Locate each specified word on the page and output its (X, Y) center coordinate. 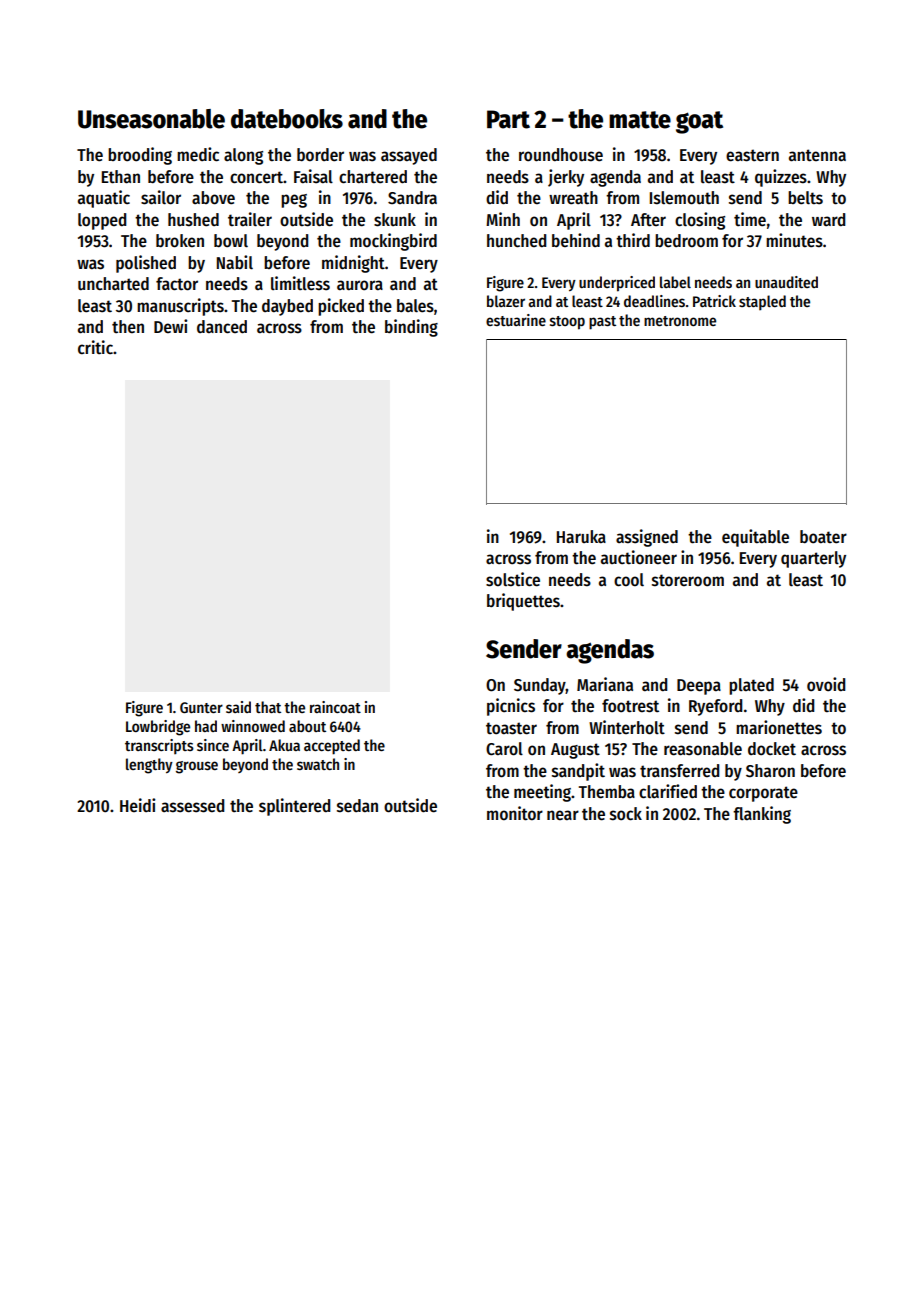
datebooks (287, 119)
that (268, 707)
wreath (573, 198)
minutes (794, 240)
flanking (762, 815)
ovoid (826, 684)
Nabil (235, 262)
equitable (755, 538)
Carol (504, 749)
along (243, 156)
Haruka (581, 536)
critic (95, 347)
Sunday (540, 686)
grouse (197, 767)
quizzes (781, 178)
